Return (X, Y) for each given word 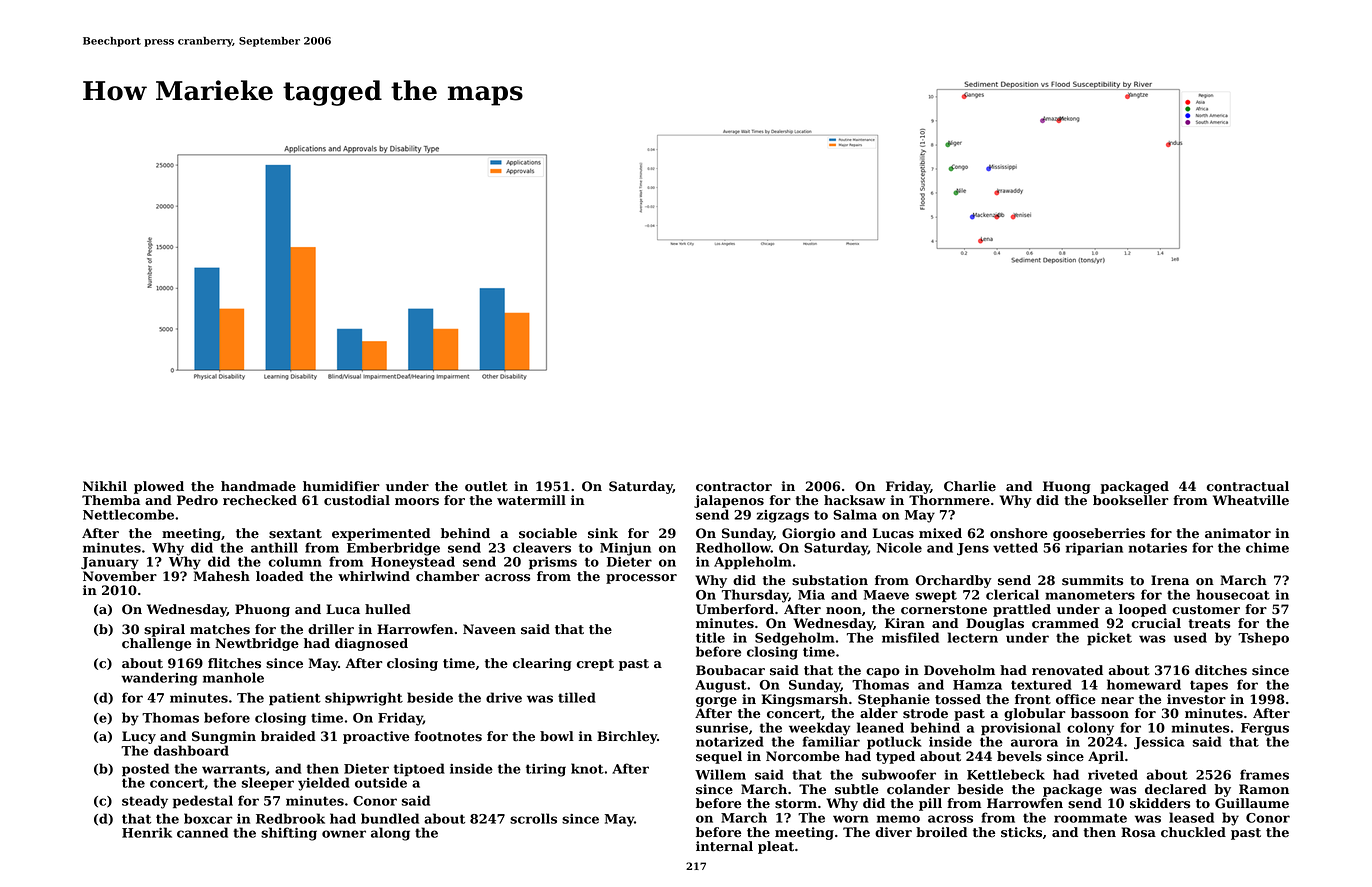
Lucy (139, 737)
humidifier (341, 486)
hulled (388, 609)
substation (830, 580)
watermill (531, 500)
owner (344, 834)
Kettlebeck (1006, 774)
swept (936, 596)
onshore (1019, 533)
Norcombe (803, 756)
